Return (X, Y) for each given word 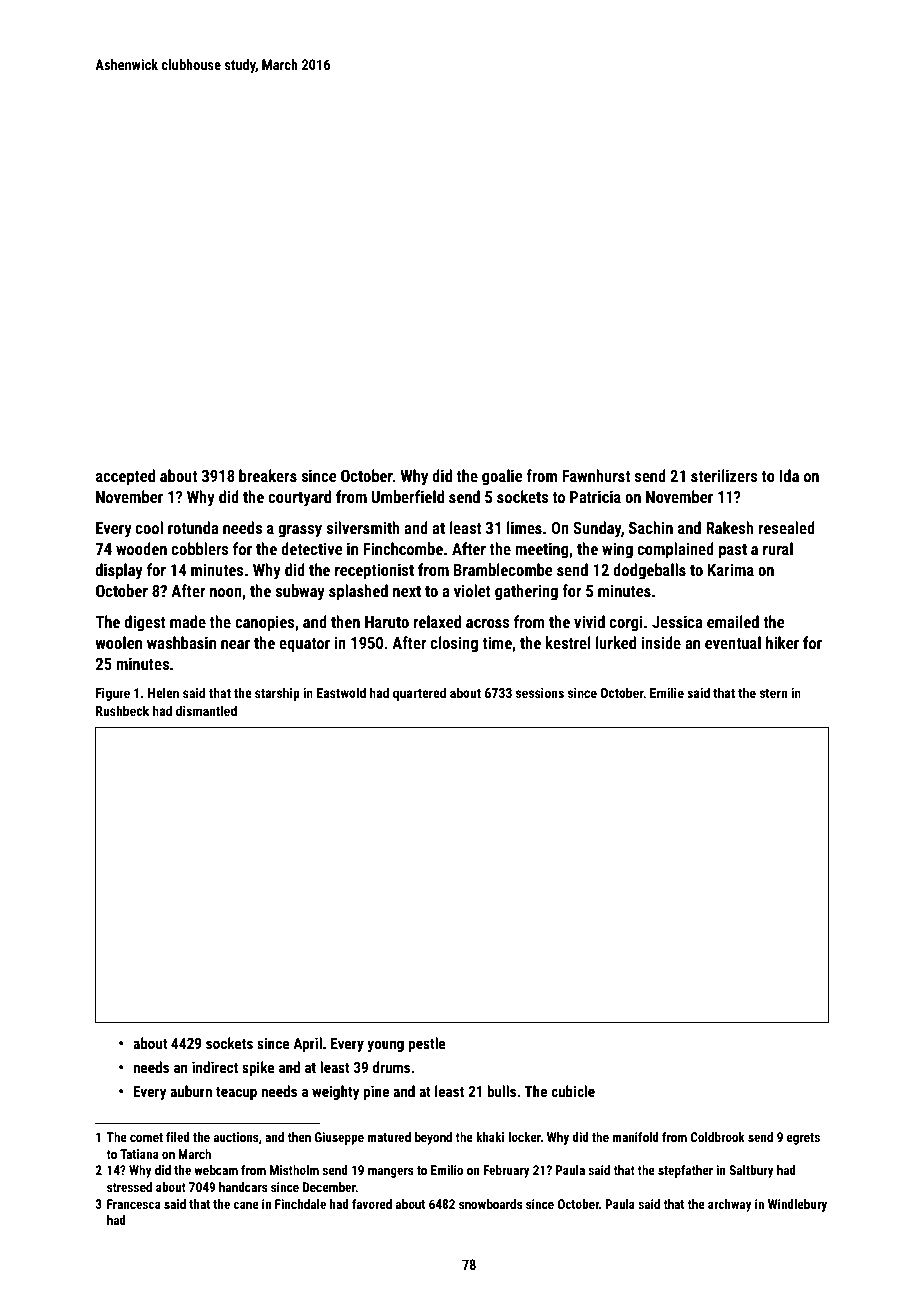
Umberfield (408, 496)
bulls (501, 1091)
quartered (419, 694)
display (119, 571)
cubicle (573, 1091)
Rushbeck (122, 710)
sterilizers (724, 475)
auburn (191, 1091)
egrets (803, 1139)
